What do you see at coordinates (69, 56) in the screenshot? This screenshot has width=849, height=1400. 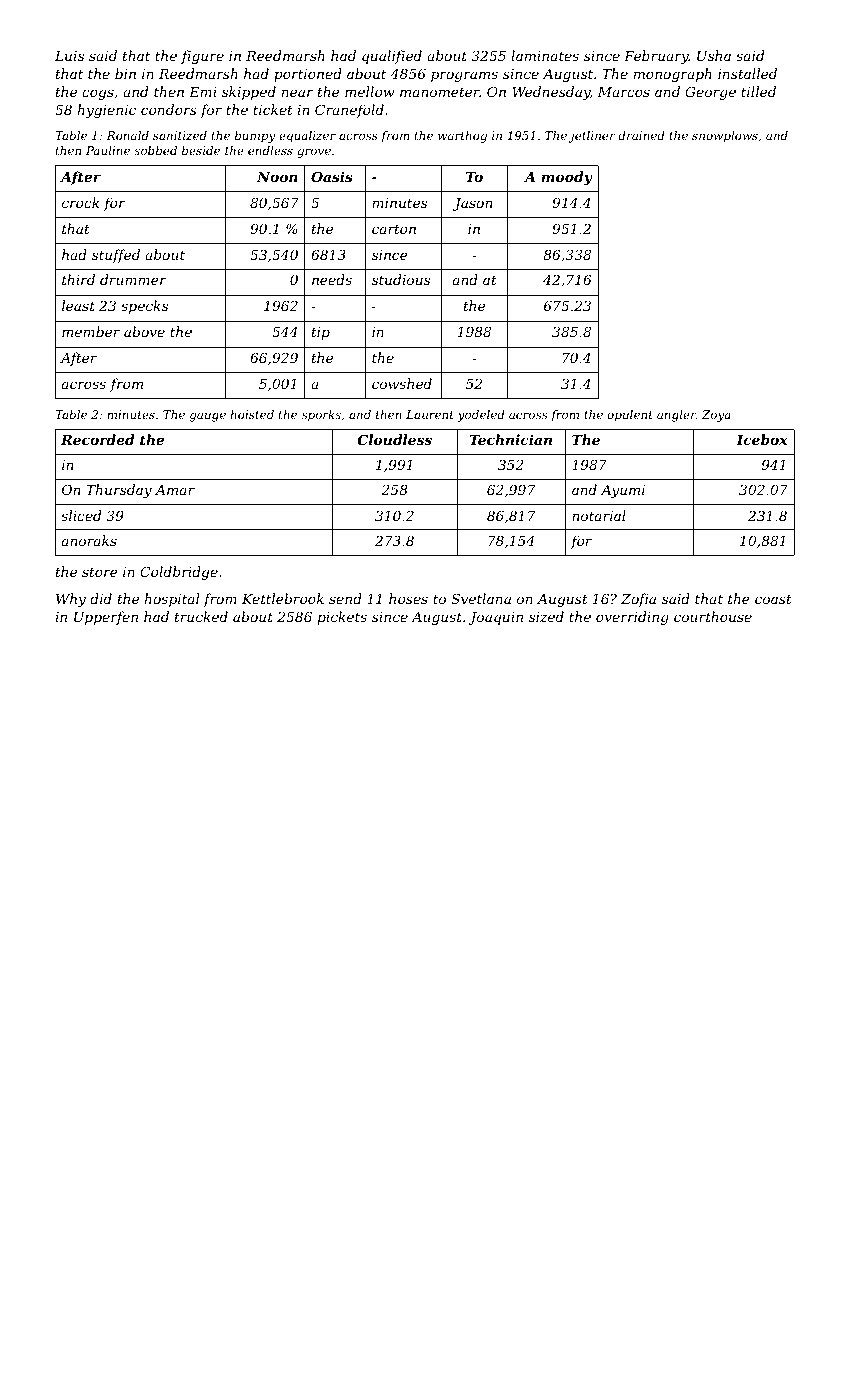 I see `Luis` at bounding box center [69, 56].
